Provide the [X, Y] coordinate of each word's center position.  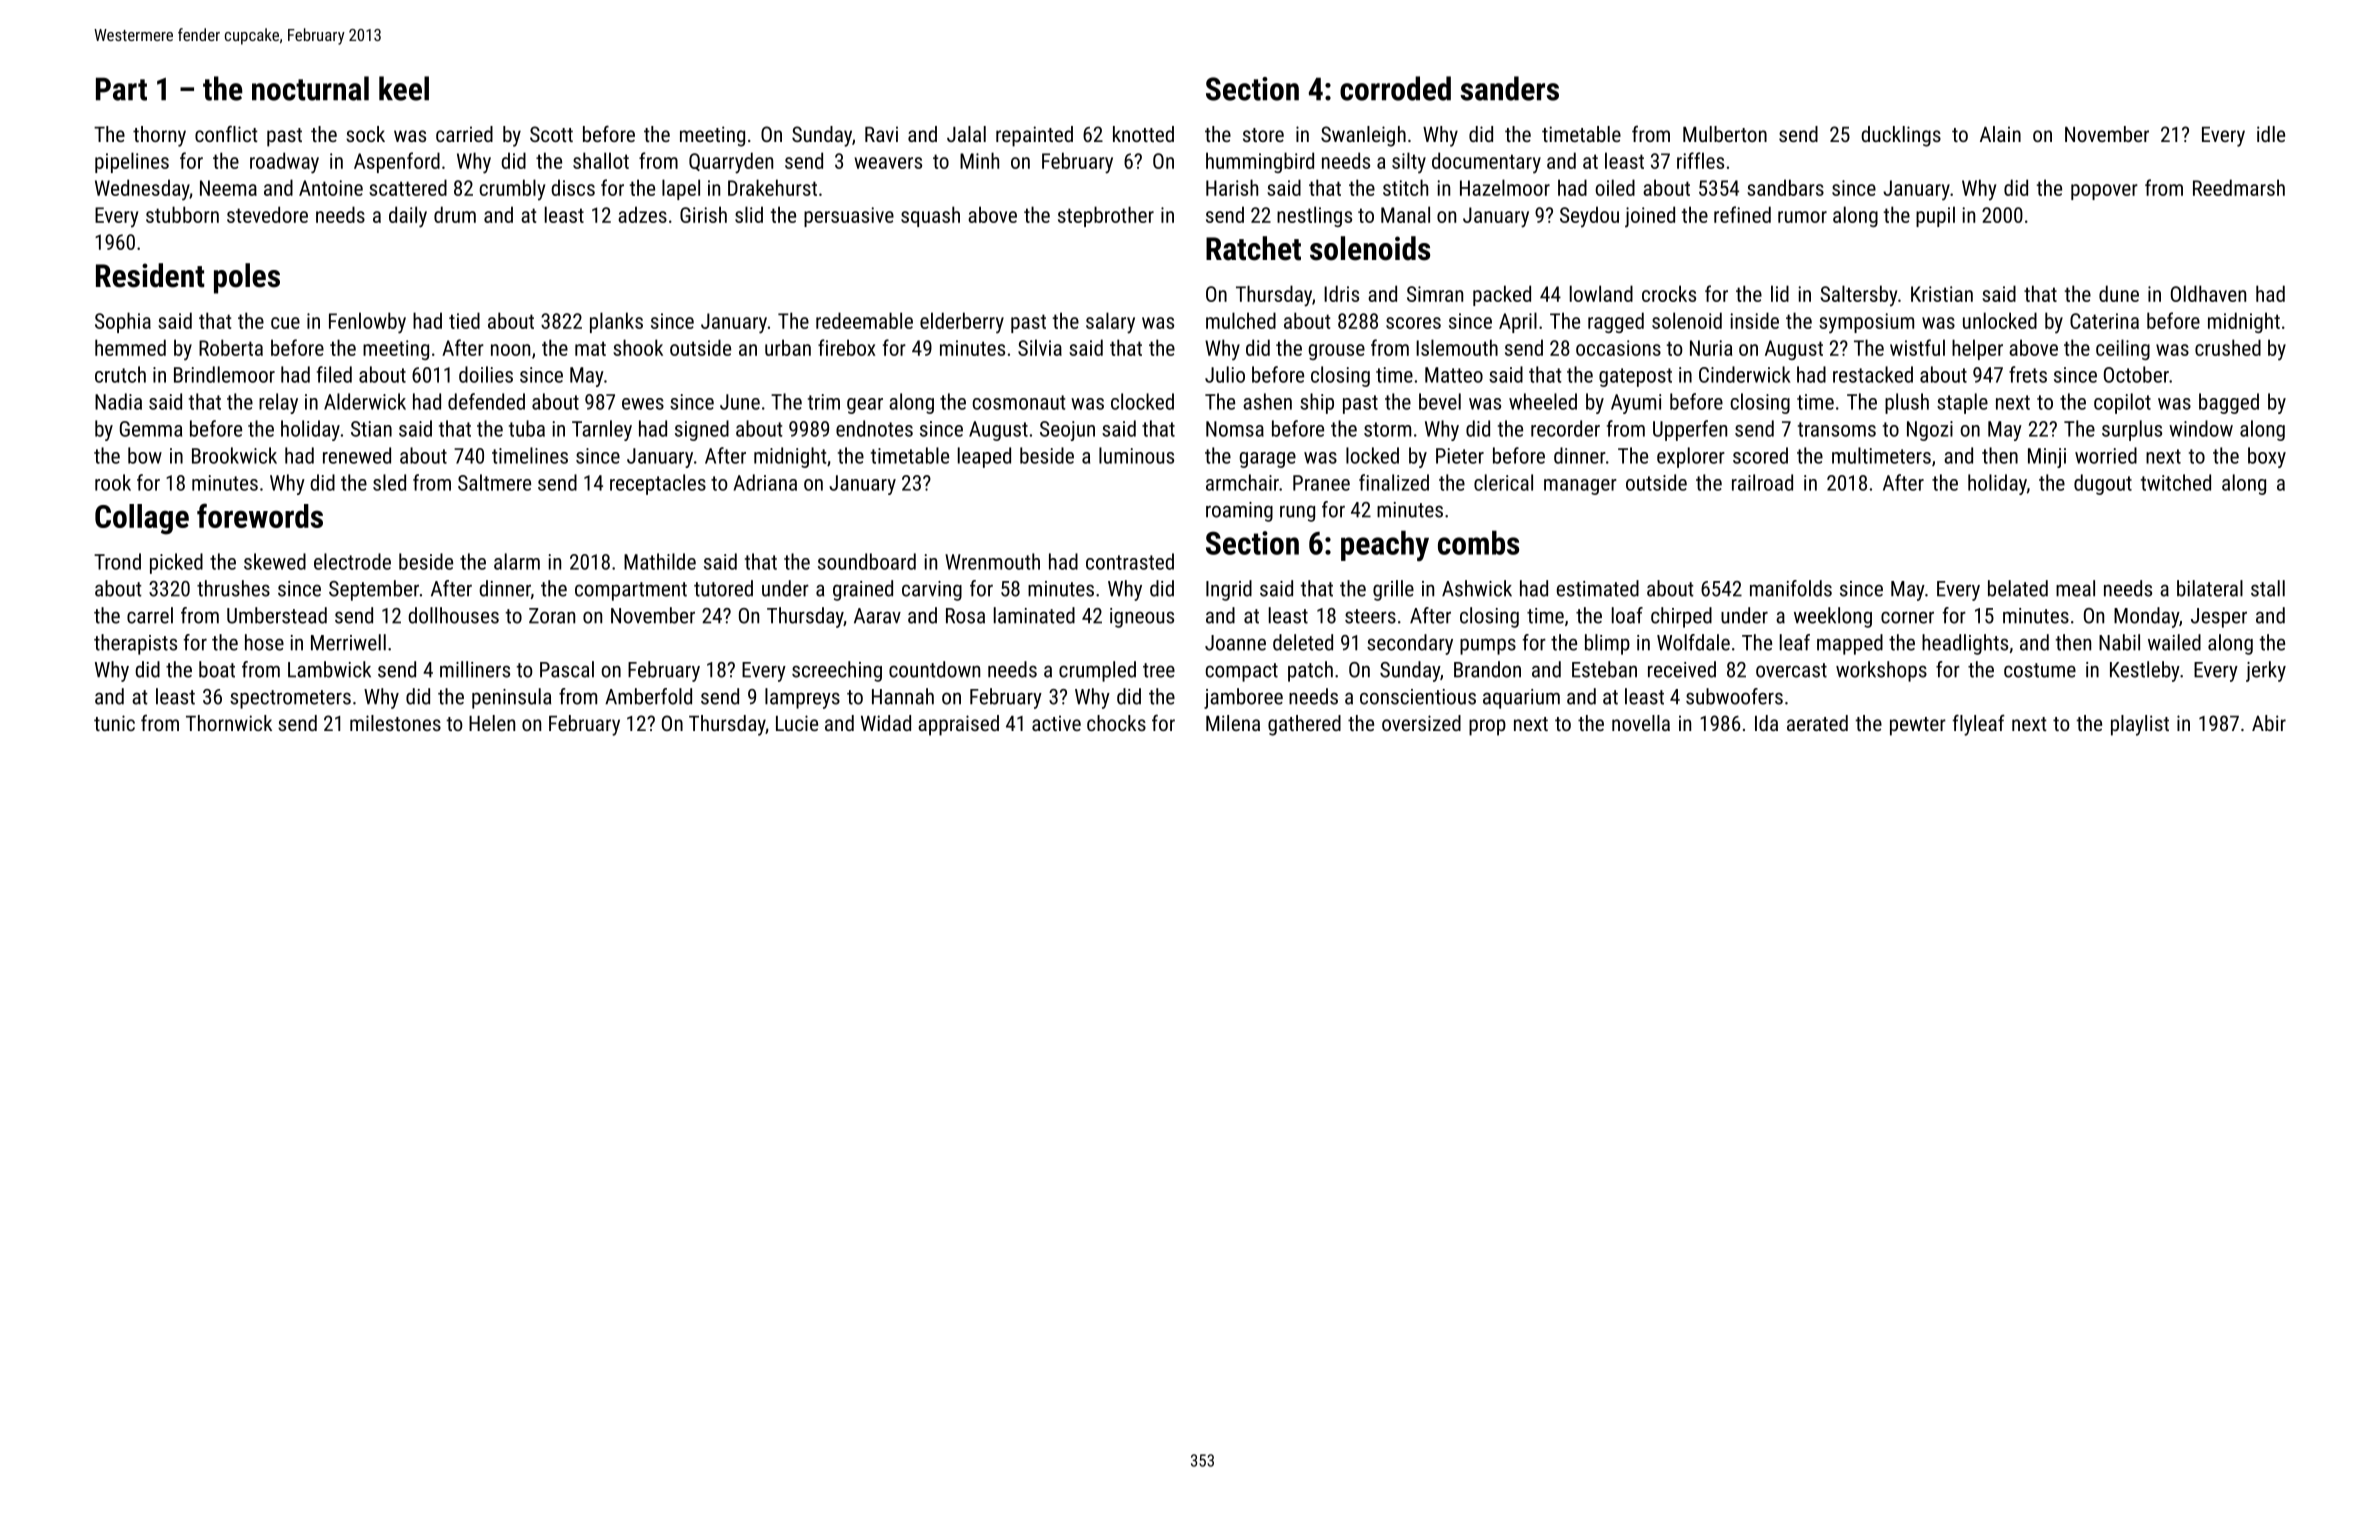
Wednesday [142, 190]
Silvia [1040, 347]
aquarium [1521, 699]
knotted [1143, 134]
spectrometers [290, 699]
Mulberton [1725, 134]
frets [2028, 374]
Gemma [151, 429]
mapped [1850, 644]
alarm [517, 561]
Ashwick [1477, 588]
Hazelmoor [1505, 187]
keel [404, 88]
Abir [2269, 723]
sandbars [1785, 187]
